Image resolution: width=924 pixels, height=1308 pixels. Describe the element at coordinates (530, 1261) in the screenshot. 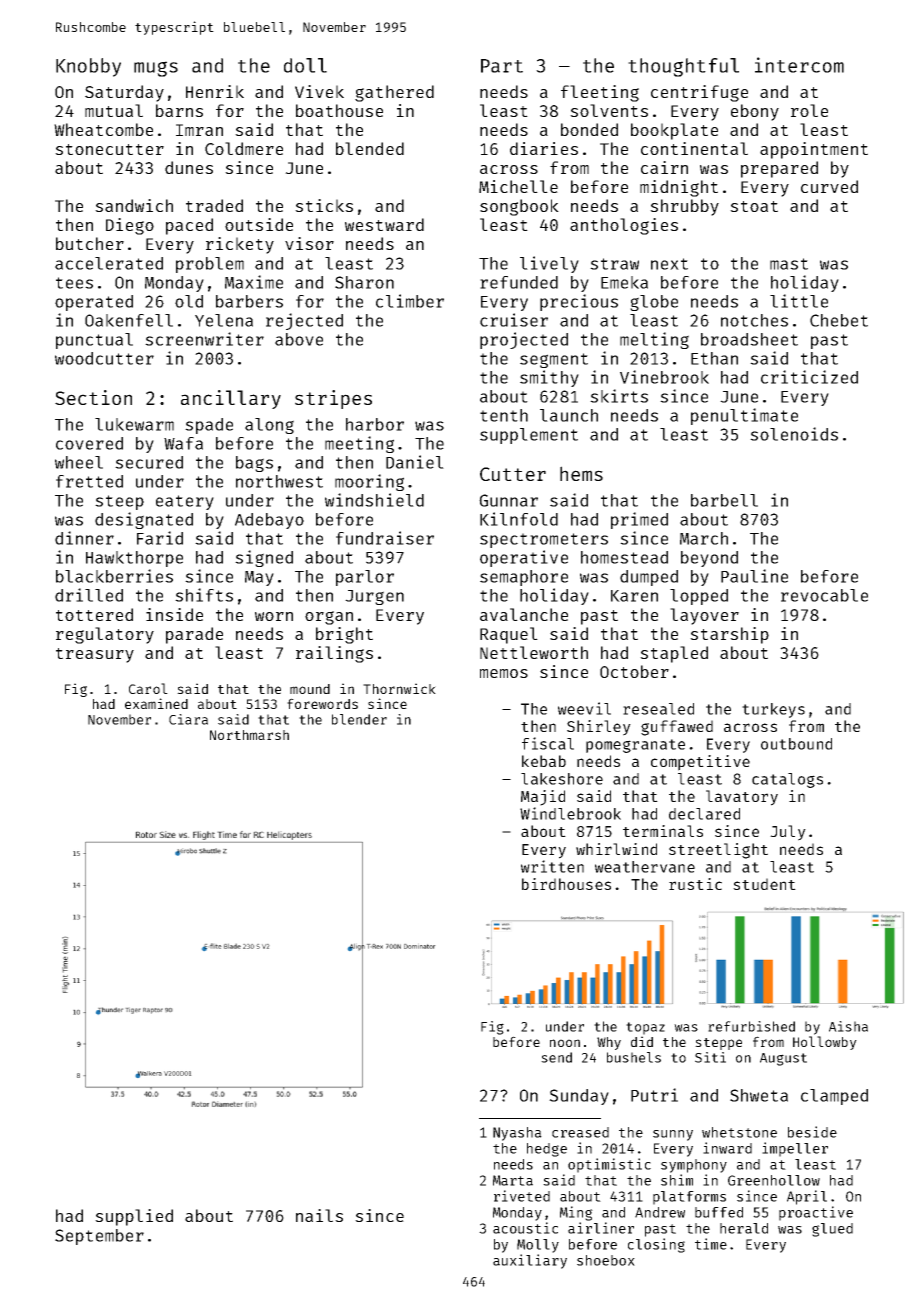

I see `auxiliary` at that location.
